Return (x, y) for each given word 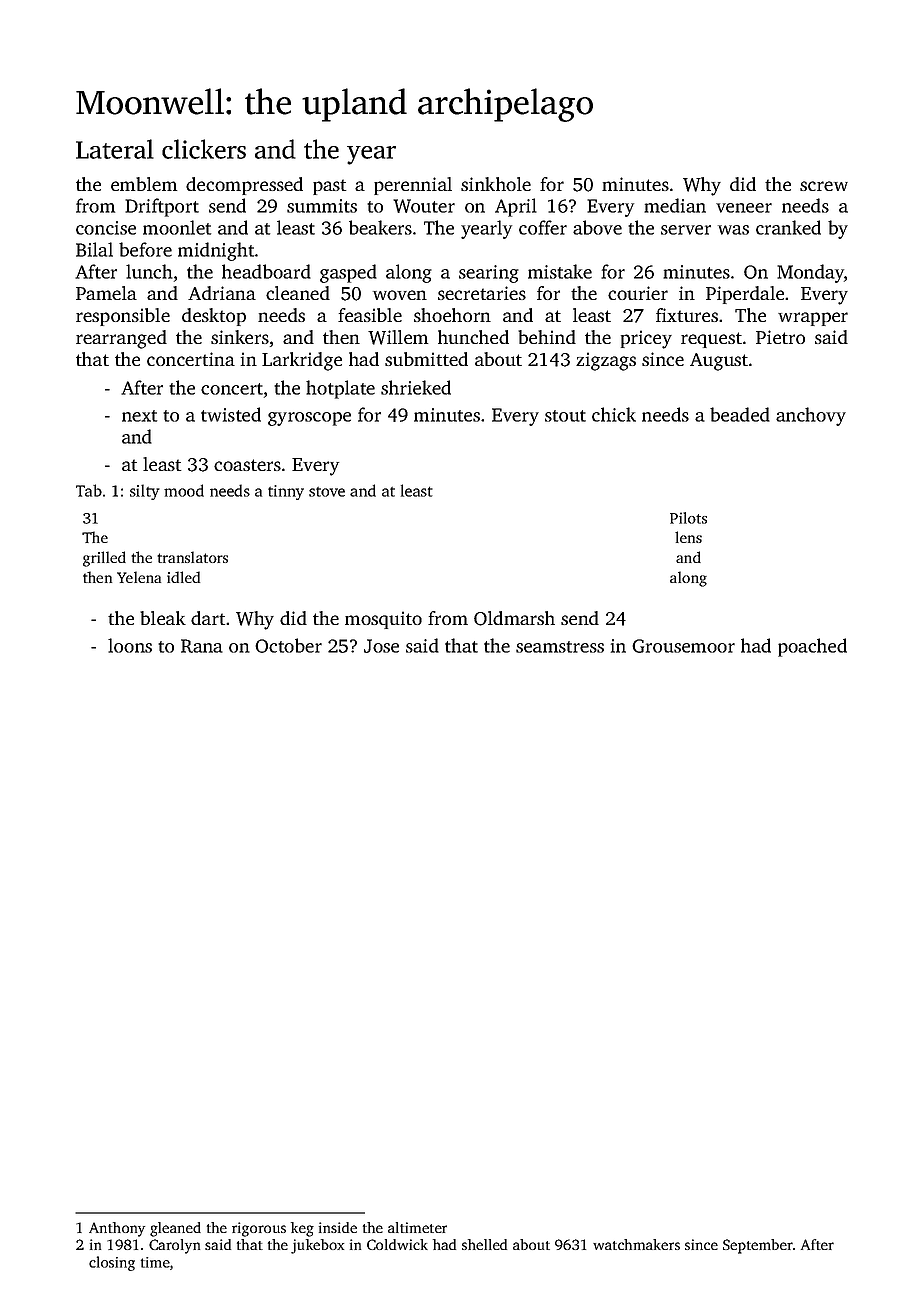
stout (565, 416)
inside (338, 1227)
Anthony (117, 1229)
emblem (144, 184)
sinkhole (496, 184)
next (139, 416)
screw (824, 186)
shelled (484, 1244)
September (758, 1246)
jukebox (317, 1246)
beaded (740, 414)
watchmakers (636, 1244)
